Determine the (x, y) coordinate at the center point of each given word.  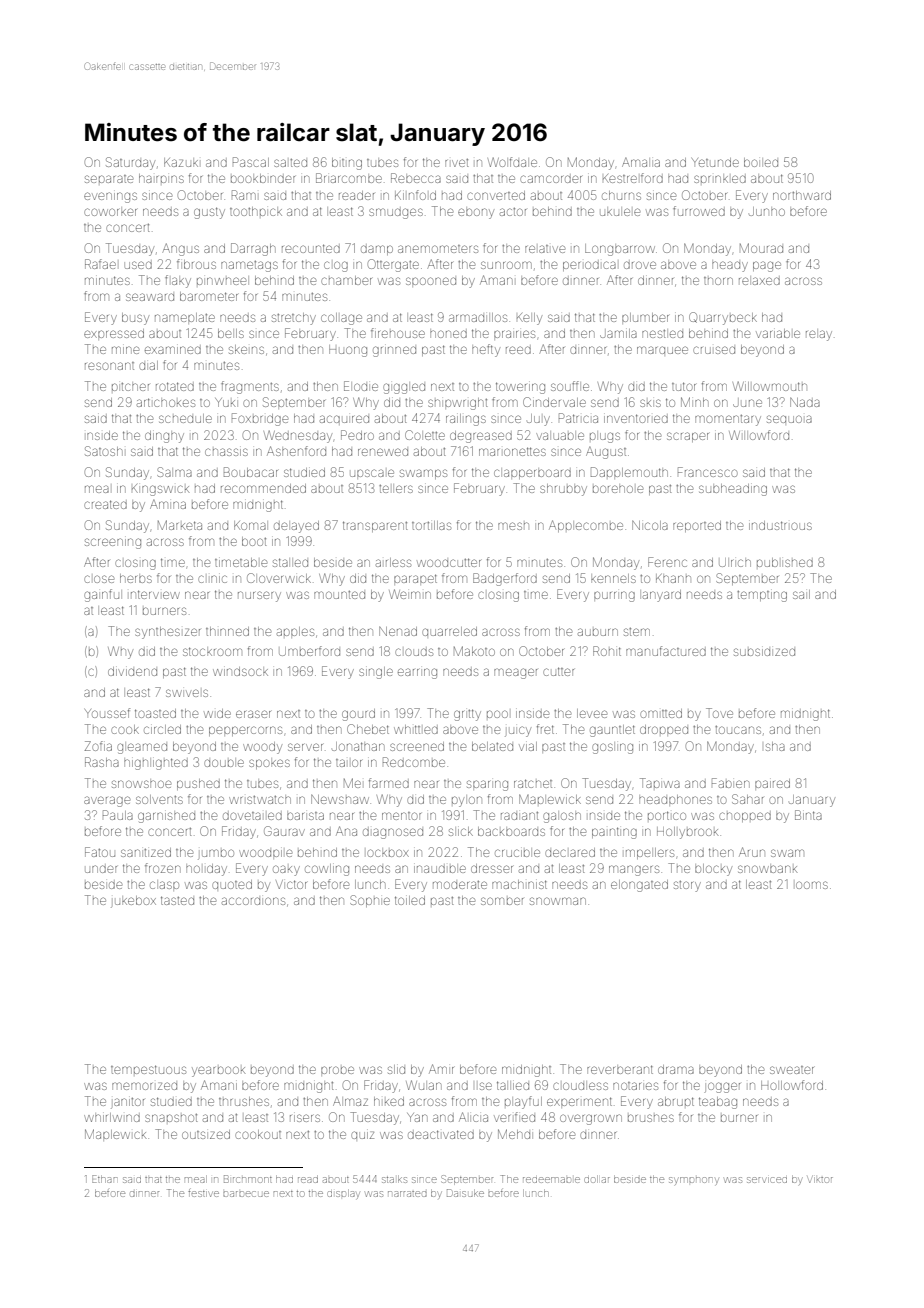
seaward (150, 297)
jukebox (133, 902)
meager (515, 673)
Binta (808, 815)
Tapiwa (660, 783)
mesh (513, 526)
